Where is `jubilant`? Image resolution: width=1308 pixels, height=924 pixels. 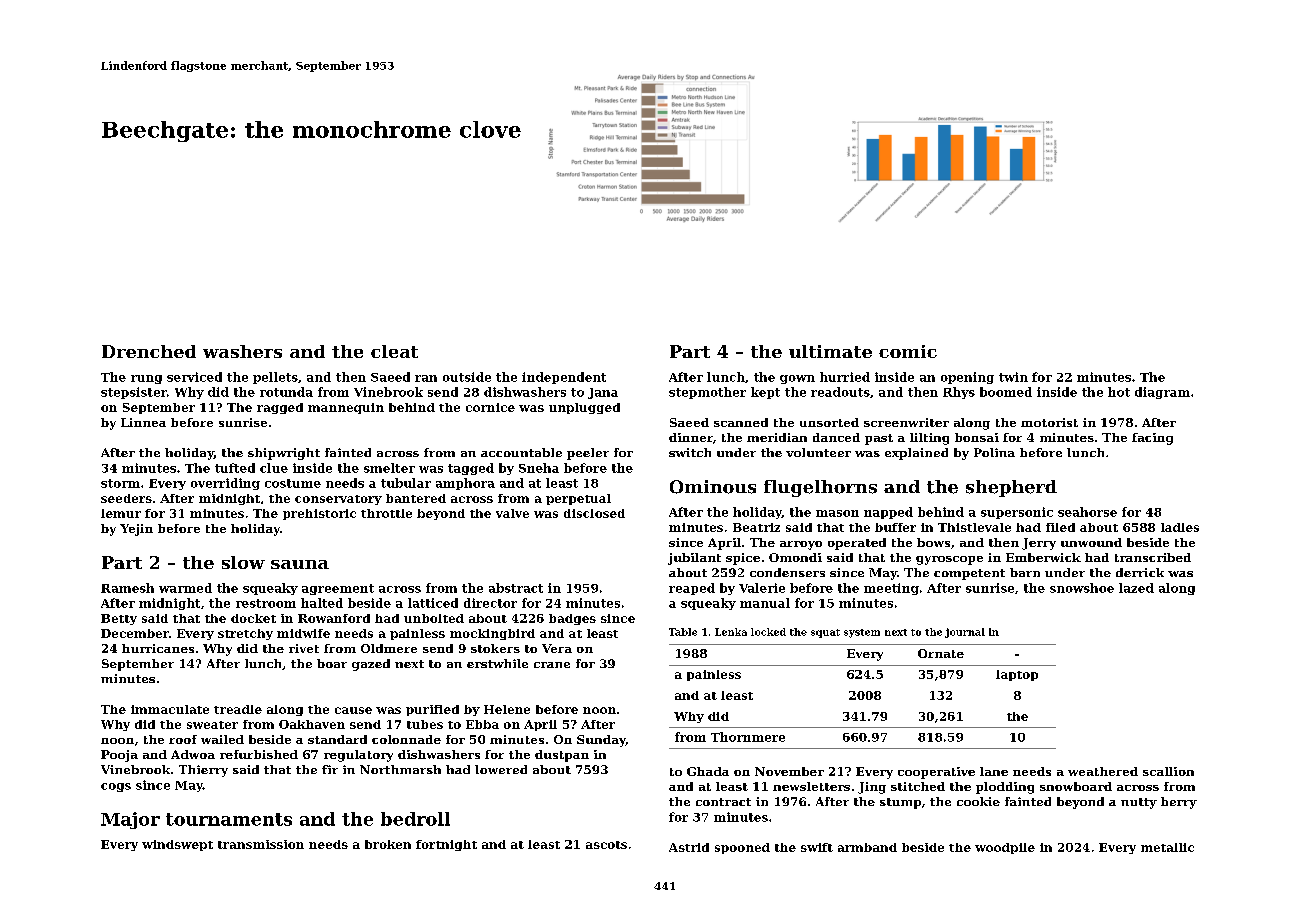
jubilant is located at coordinates (694, 559).
